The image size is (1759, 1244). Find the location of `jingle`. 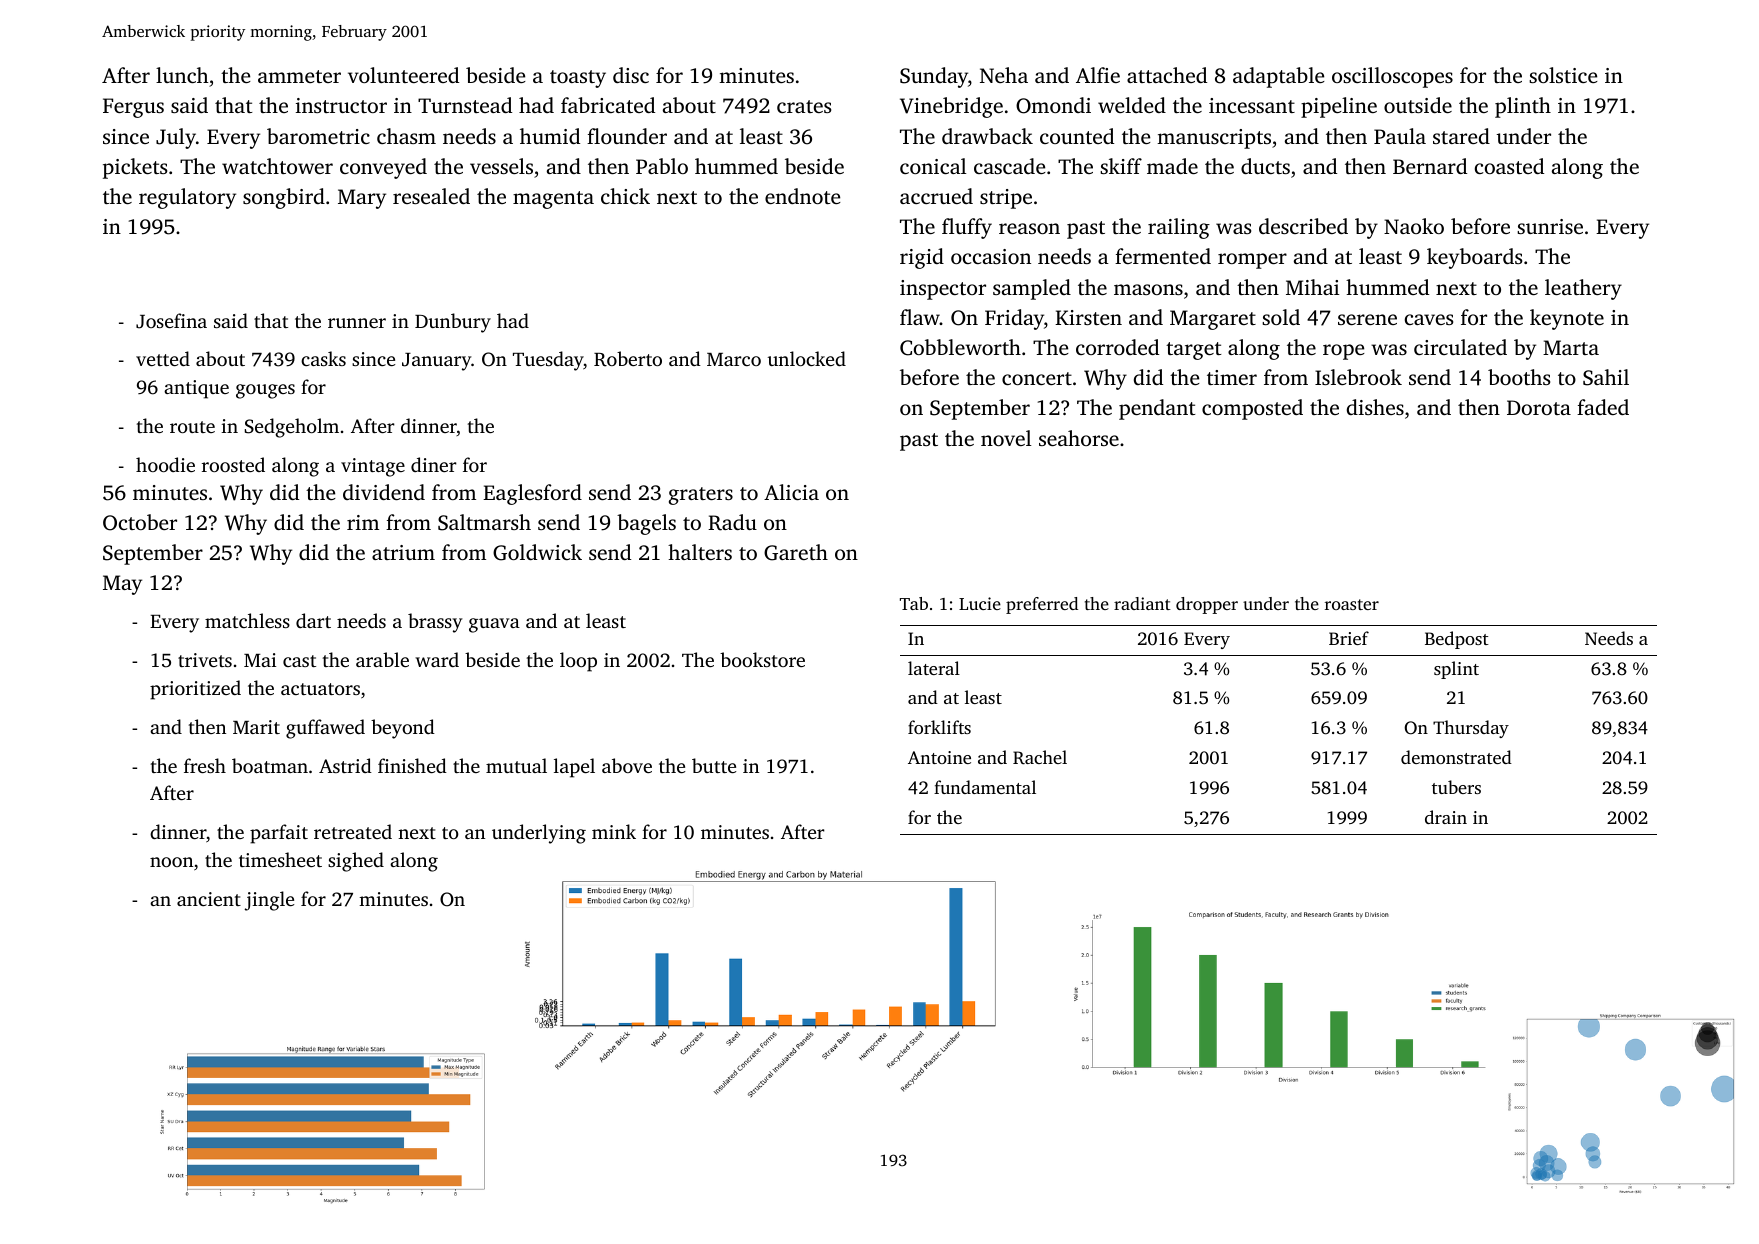

jingle is located at coordinates (269, 901).
